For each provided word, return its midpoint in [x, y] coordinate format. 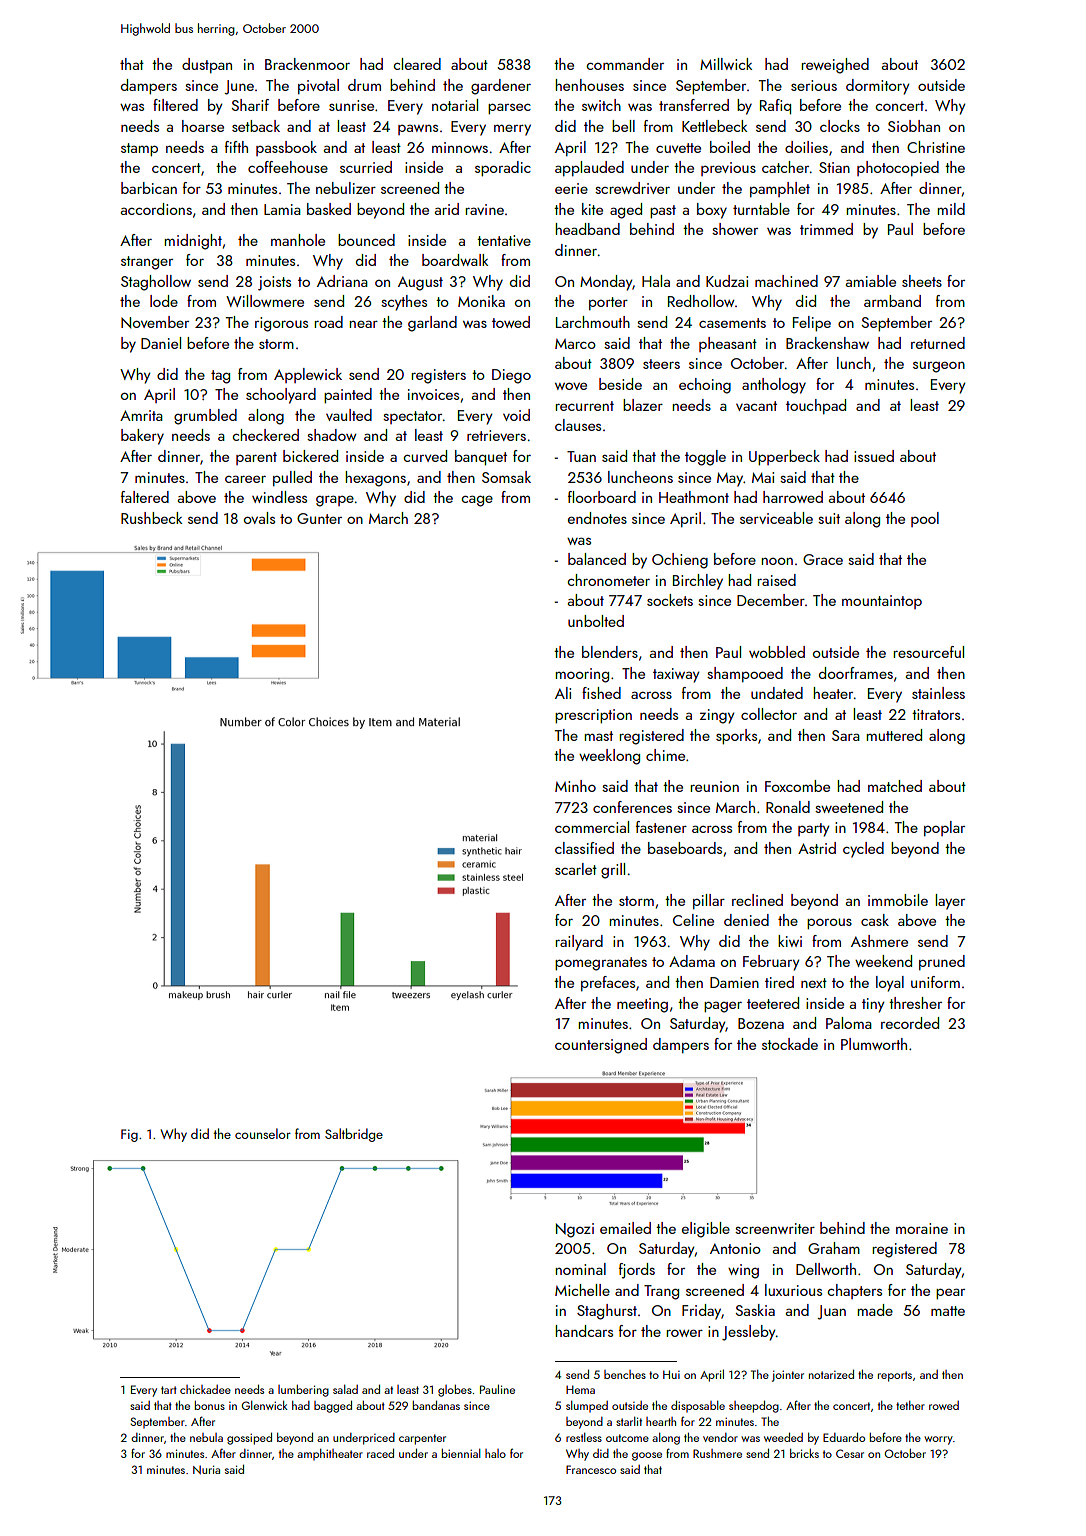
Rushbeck [151, 518]
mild [951, 209]
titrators [936, 714]
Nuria [206, 1469]
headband [587, 229]
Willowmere [265, 301]
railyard [579, 943]
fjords [637, 1271]
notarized [831, 1374]
